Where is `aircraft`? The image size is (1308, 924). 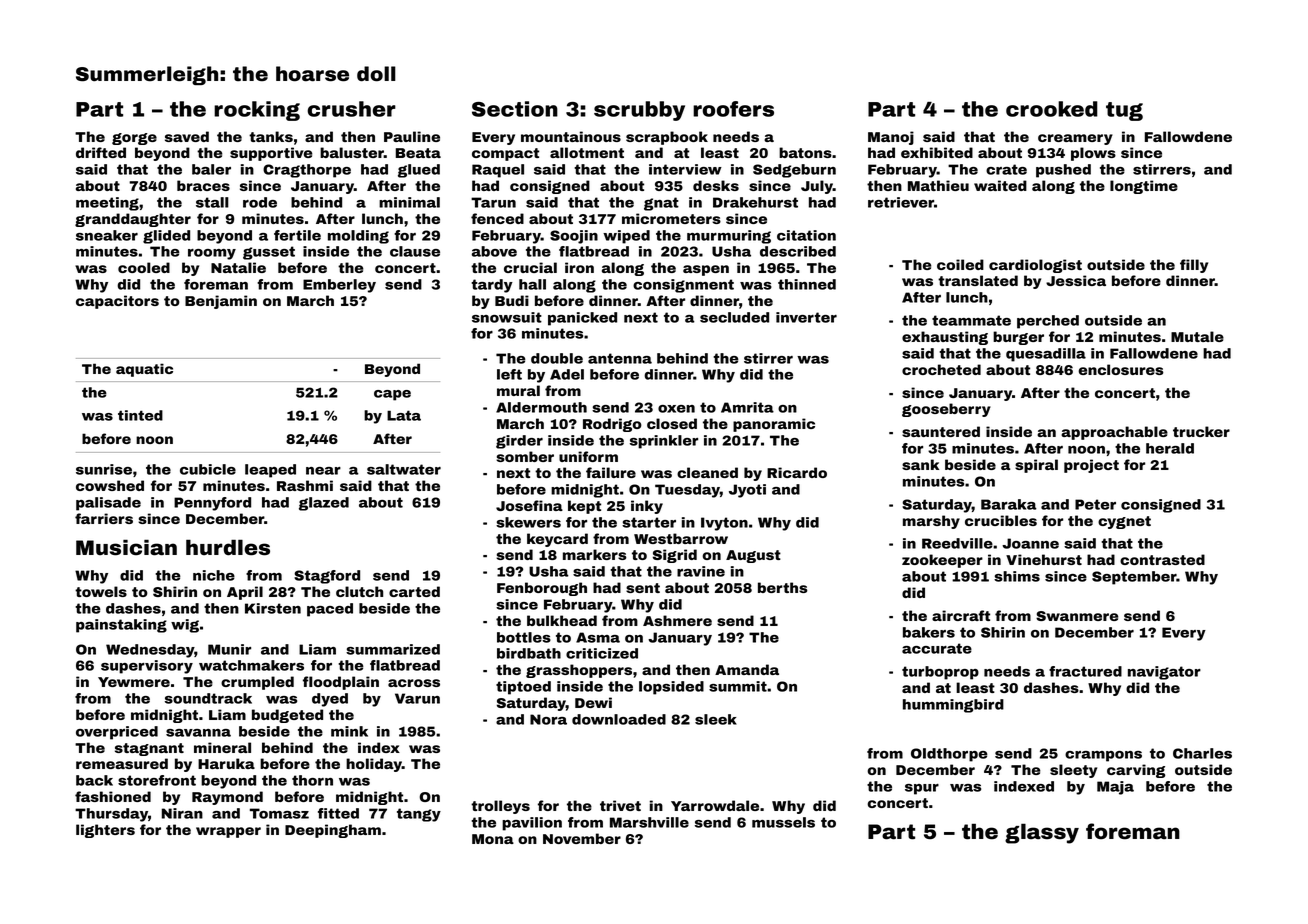 aircraft is located at coordinates (961, 615).
